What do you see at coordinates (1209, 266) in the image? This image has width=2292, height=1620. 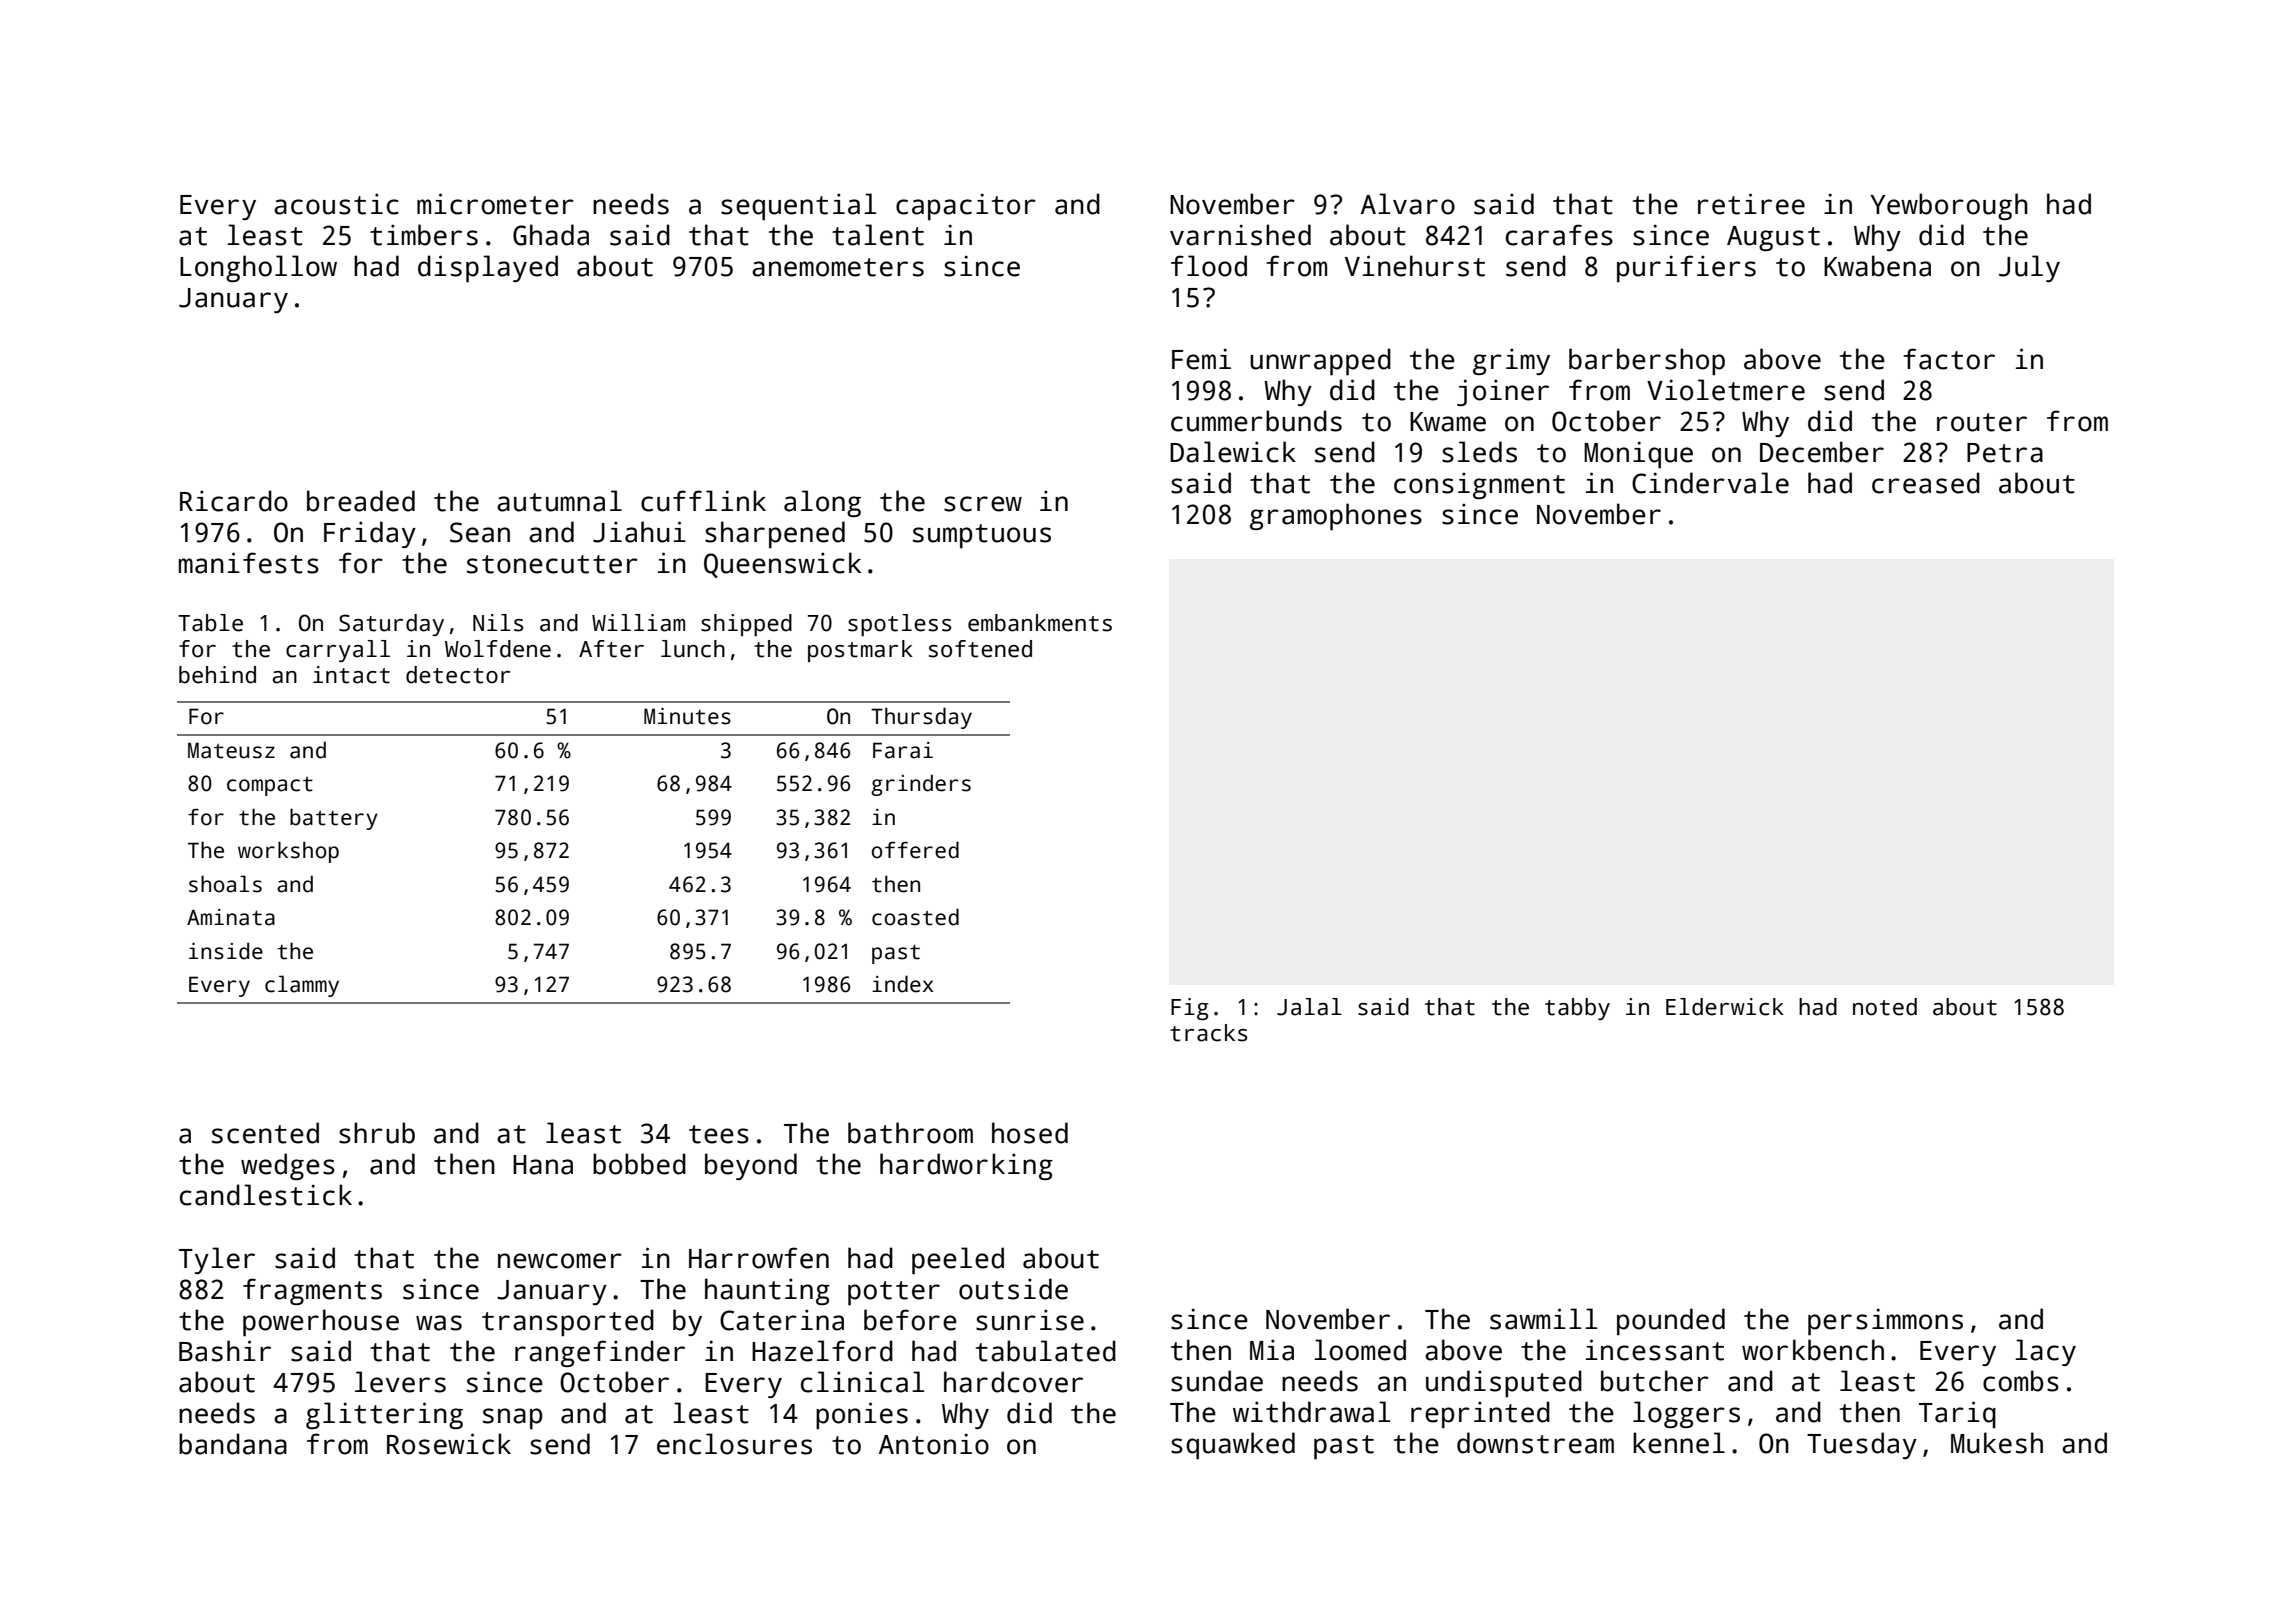 I see `flood` at bounding box center [1209, 266].
